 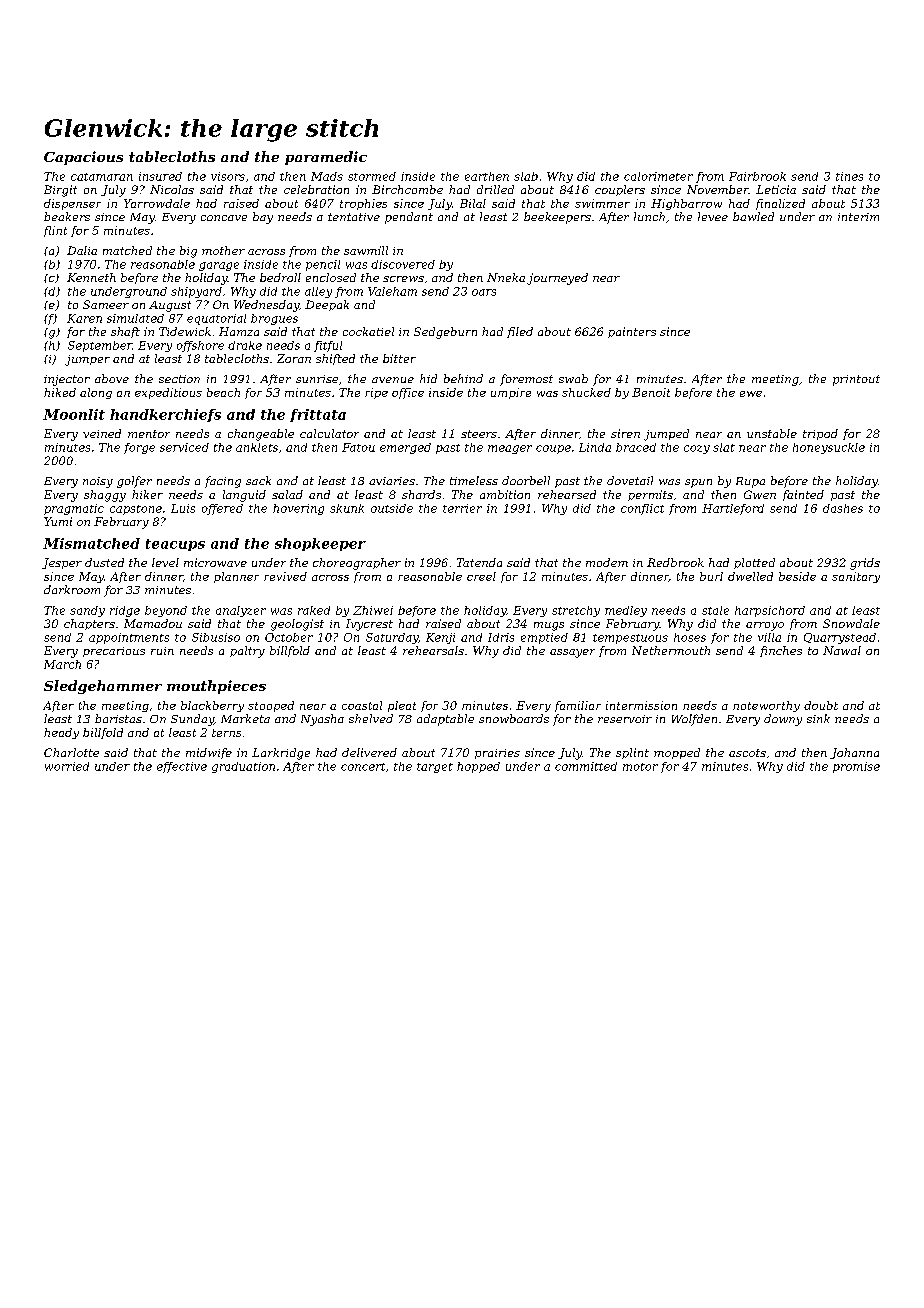 I want to click on Sunday, so click(x=192, y=720).
